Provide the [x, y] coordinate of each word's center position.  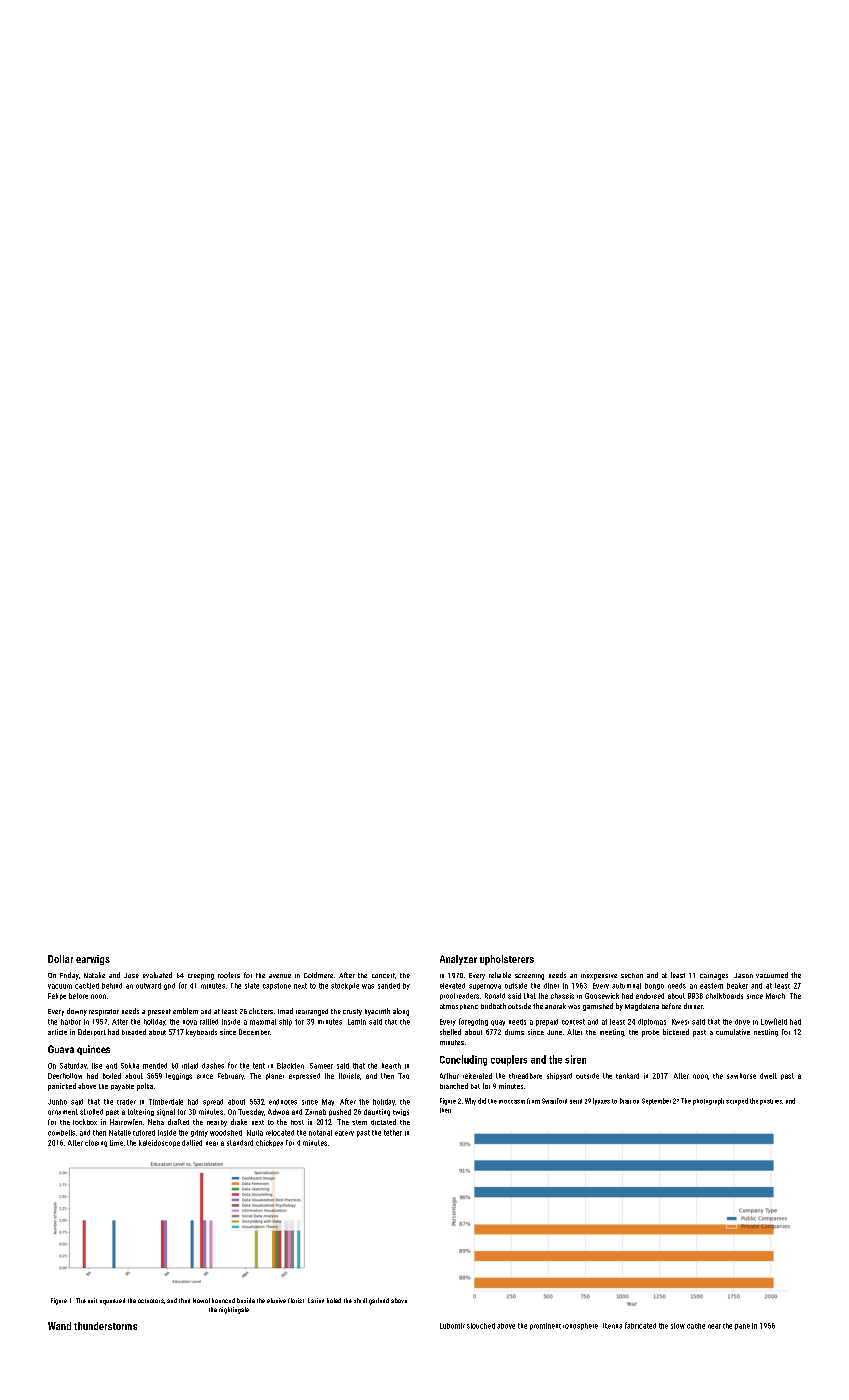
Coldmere [318, 975]
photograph [708, 1101]
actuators [151, 1301]
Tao [403, 1076]
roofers [229, 975]
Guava [61, 1049]
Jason [743, 975]
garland [379, 1301]
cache [696, 1326]
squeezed [112, 1301]
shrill [360, 1300]
